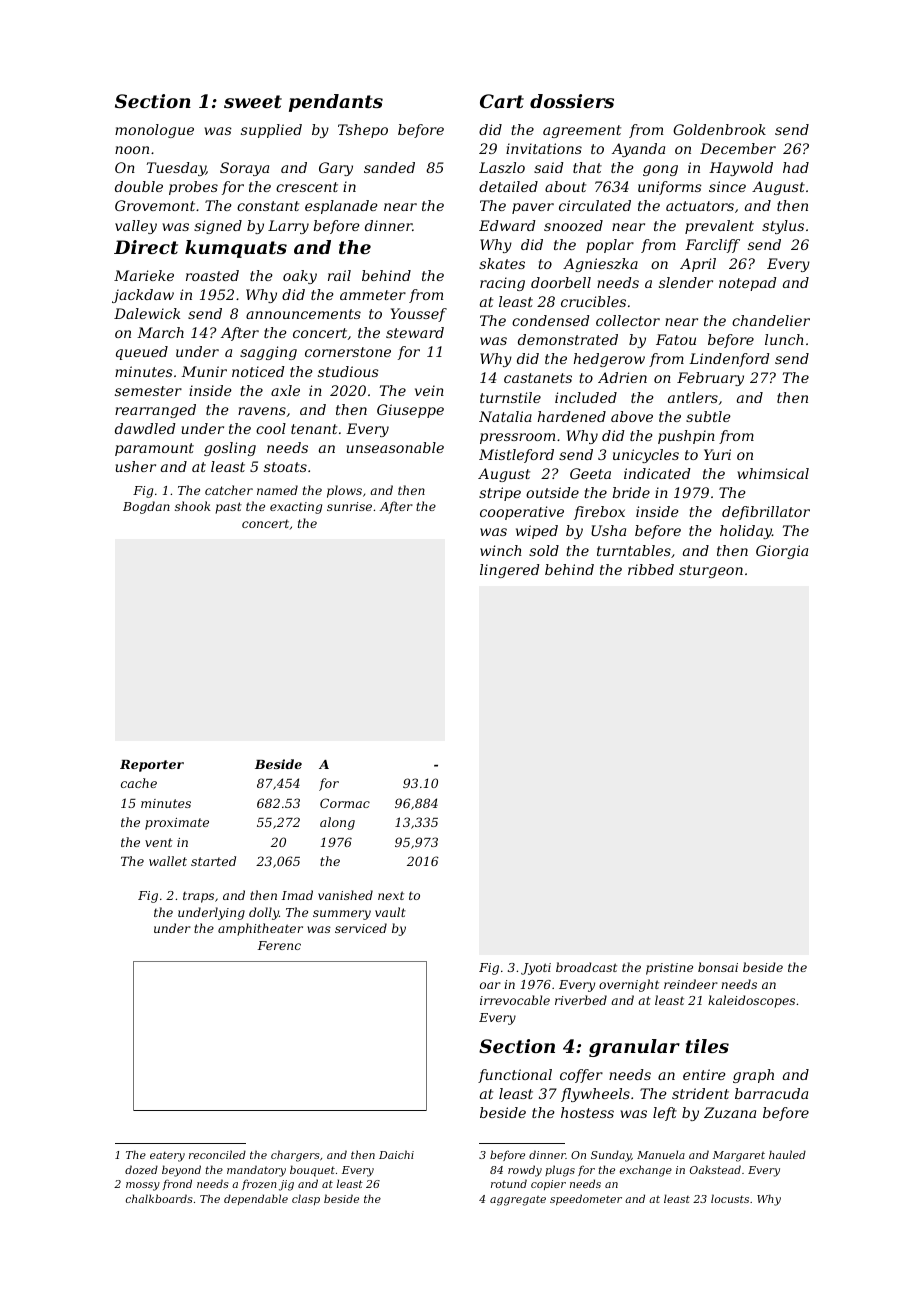 This screenshot has height=1314, width=924. Describe the element at coordinates (279, 945) in the screenshot. I see `Ferenc` at that location.
